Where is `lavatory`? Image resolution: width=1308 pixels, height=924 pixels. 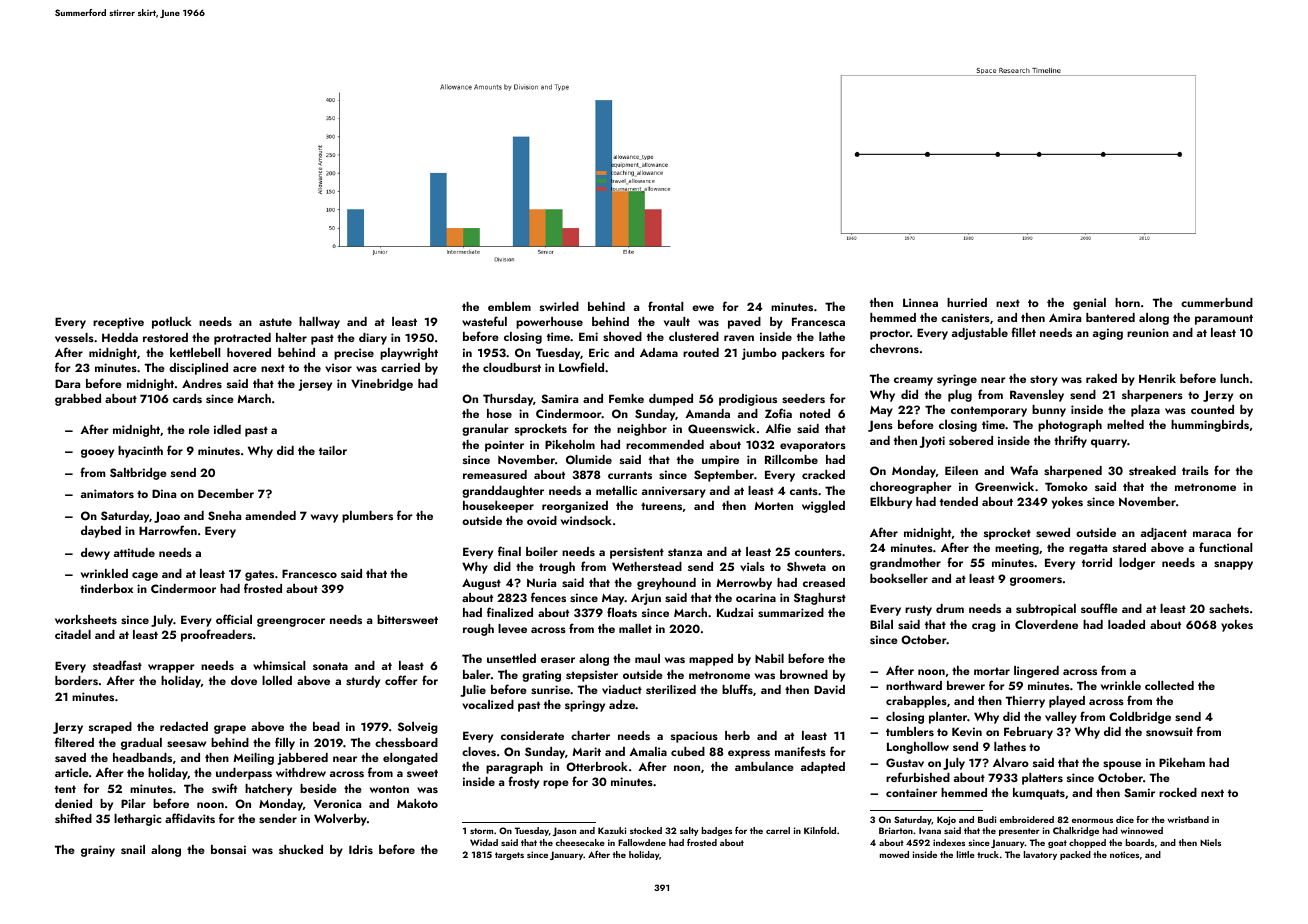 lavatory is located at coordinates (1040, 855).
